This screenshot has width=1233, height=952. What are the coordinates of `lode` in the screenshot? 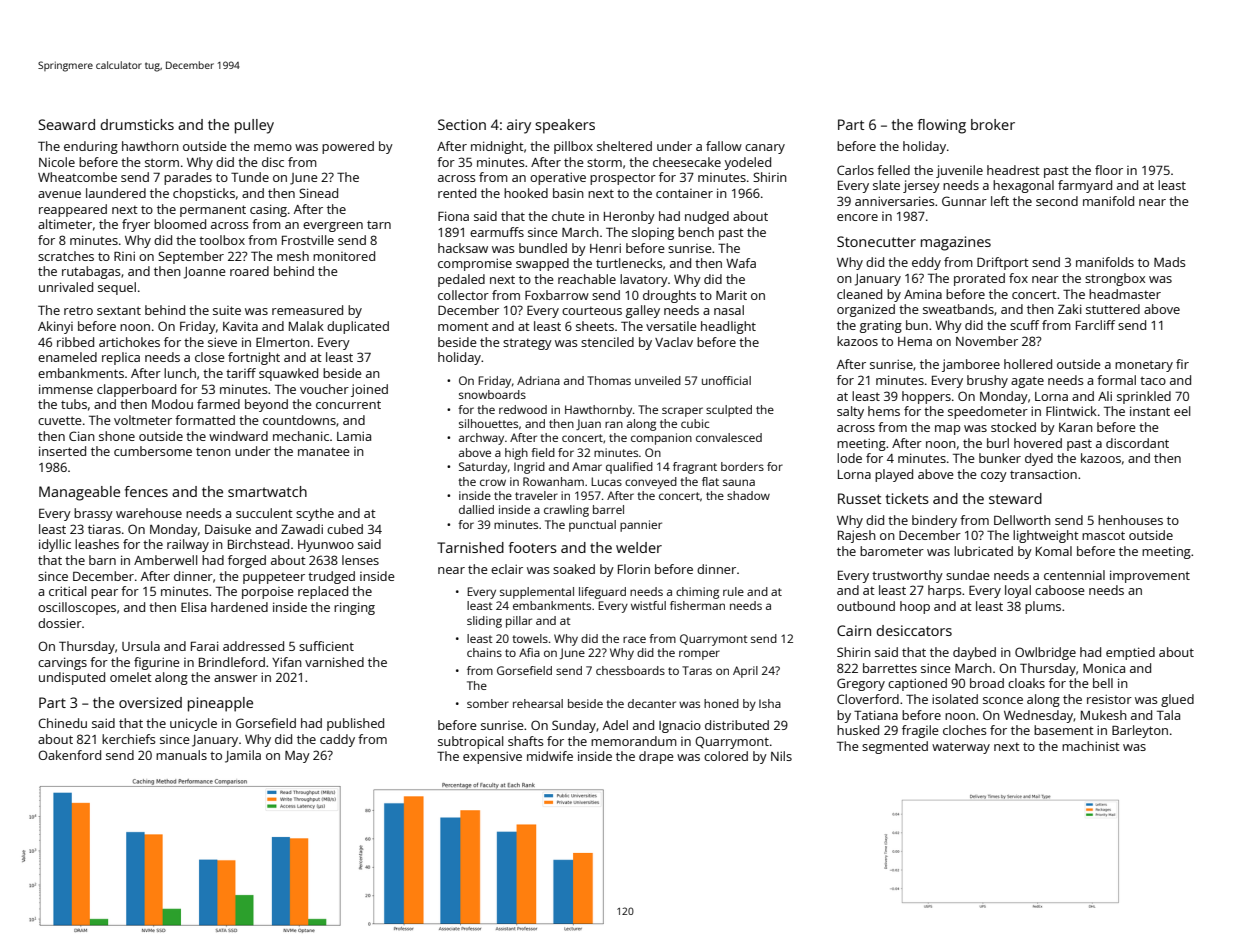 It's located at (849, 458).
